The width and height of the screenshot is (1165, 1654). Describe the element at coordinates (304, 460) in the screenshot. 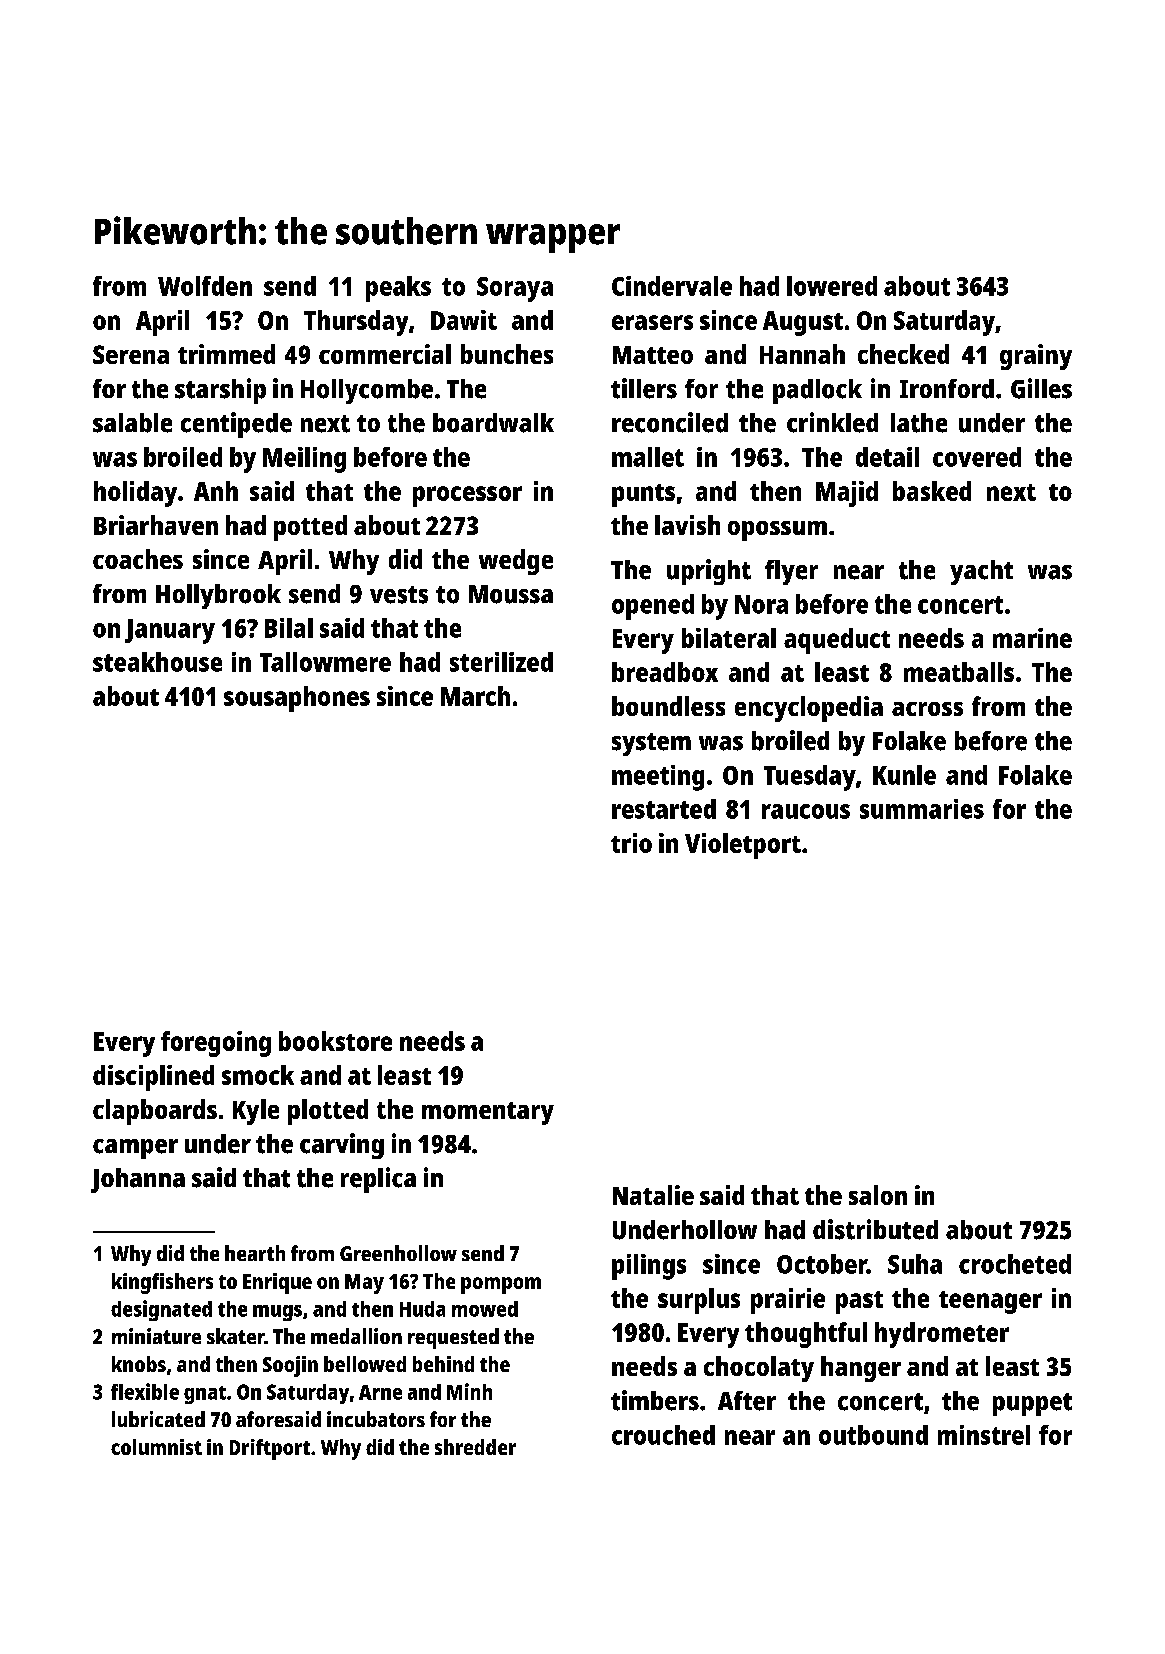

I see `Meiling` at that location.
